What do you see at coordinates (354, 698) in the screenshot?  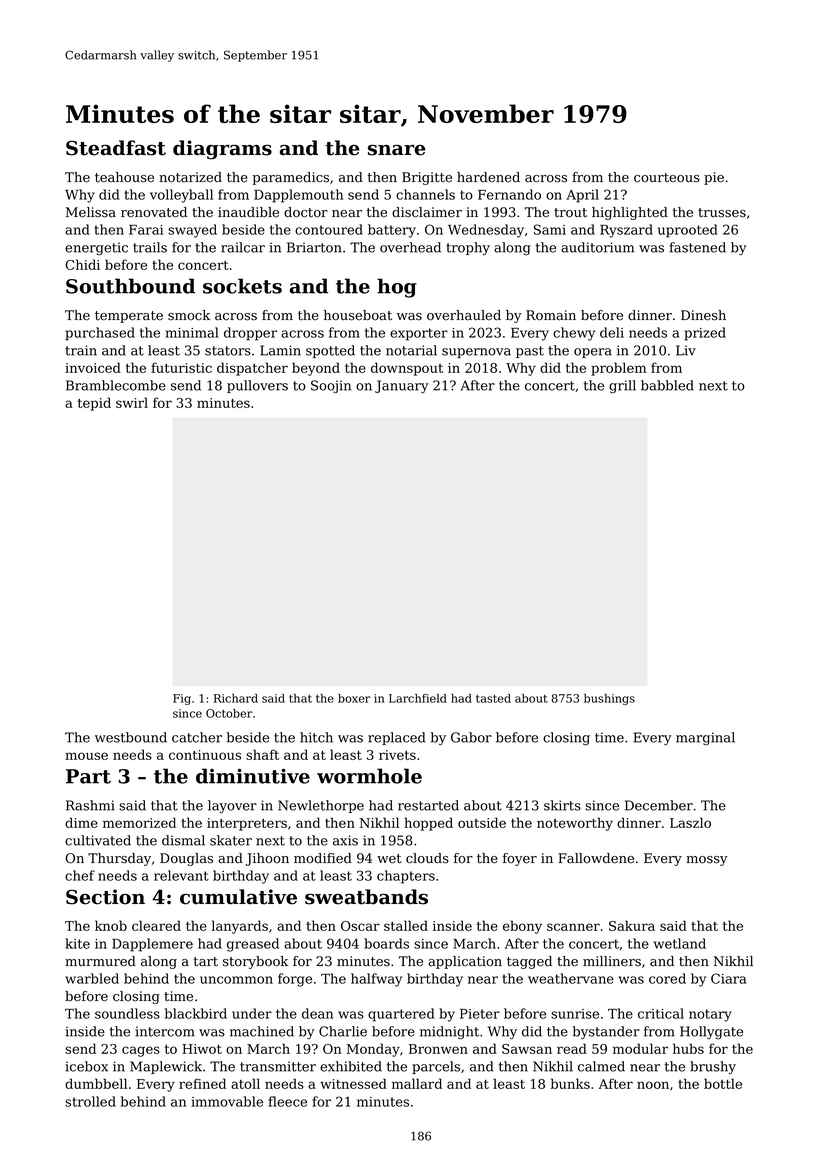 I see `boxer` at bounding box center [354, 698].
